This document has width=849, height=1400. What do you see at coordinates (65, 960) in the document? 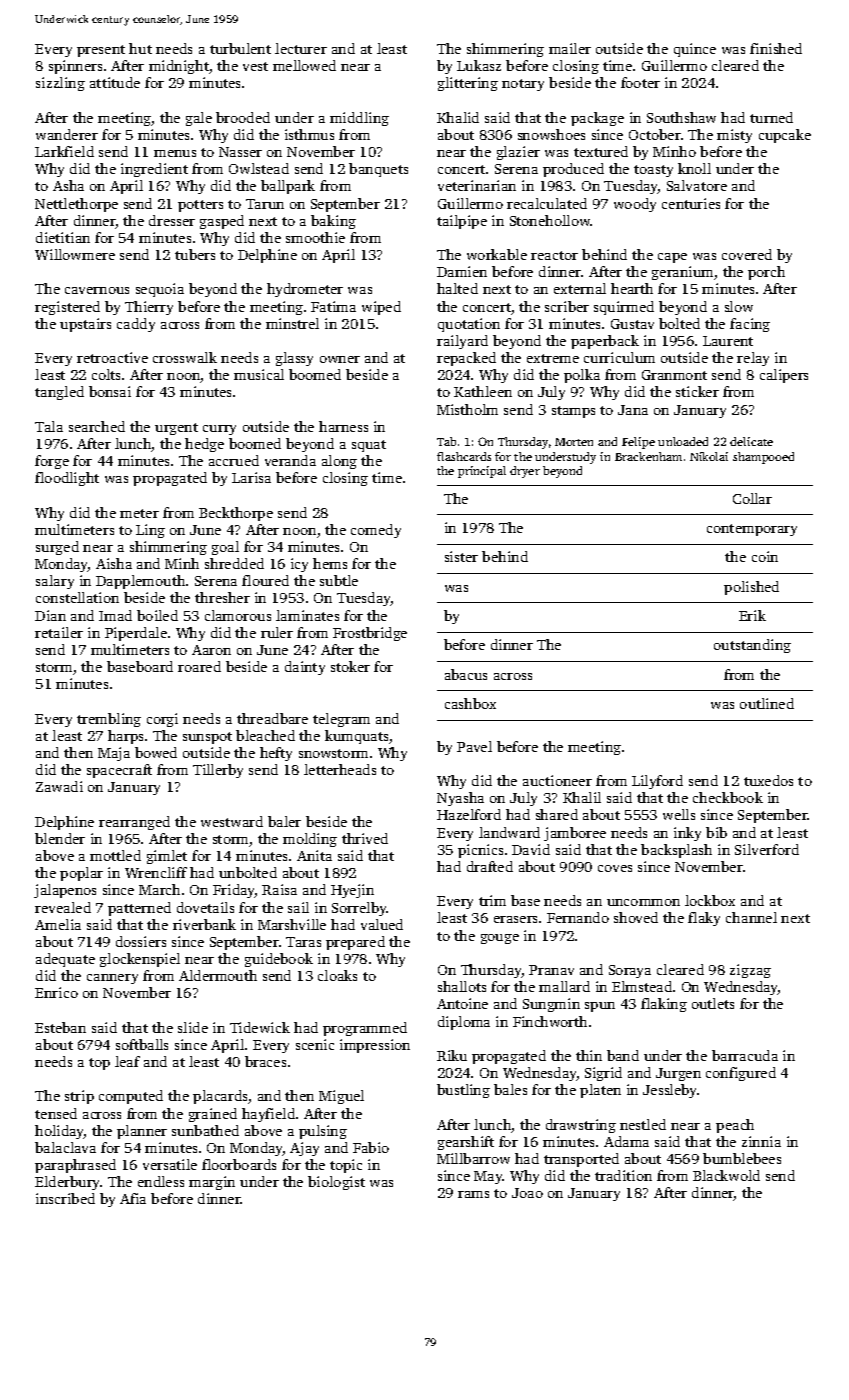
I see `adequate` at bounding box center [65, 960].
